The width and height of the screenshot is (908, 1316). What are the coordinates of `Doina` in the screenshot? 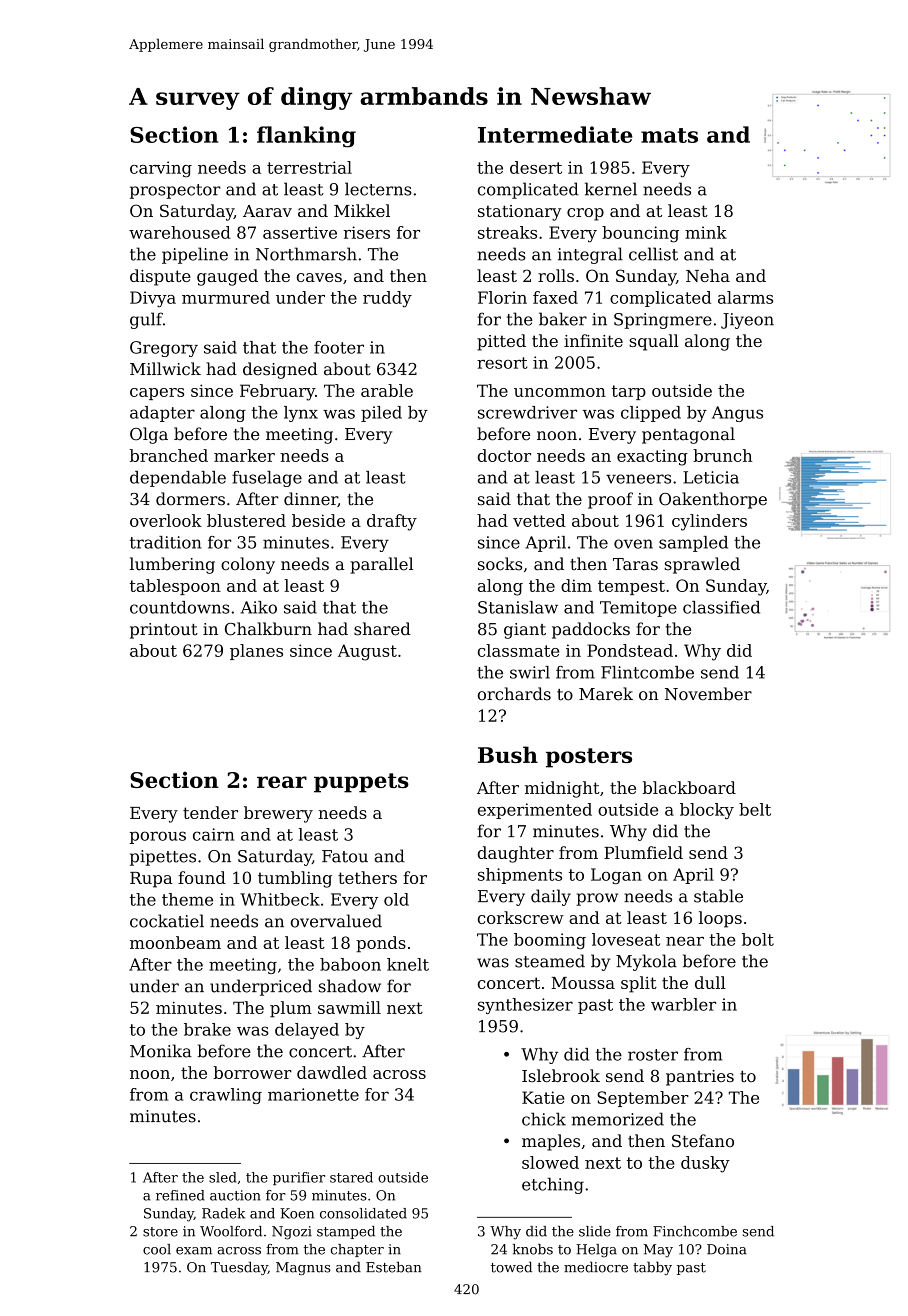 It's located at (727, 1249).
